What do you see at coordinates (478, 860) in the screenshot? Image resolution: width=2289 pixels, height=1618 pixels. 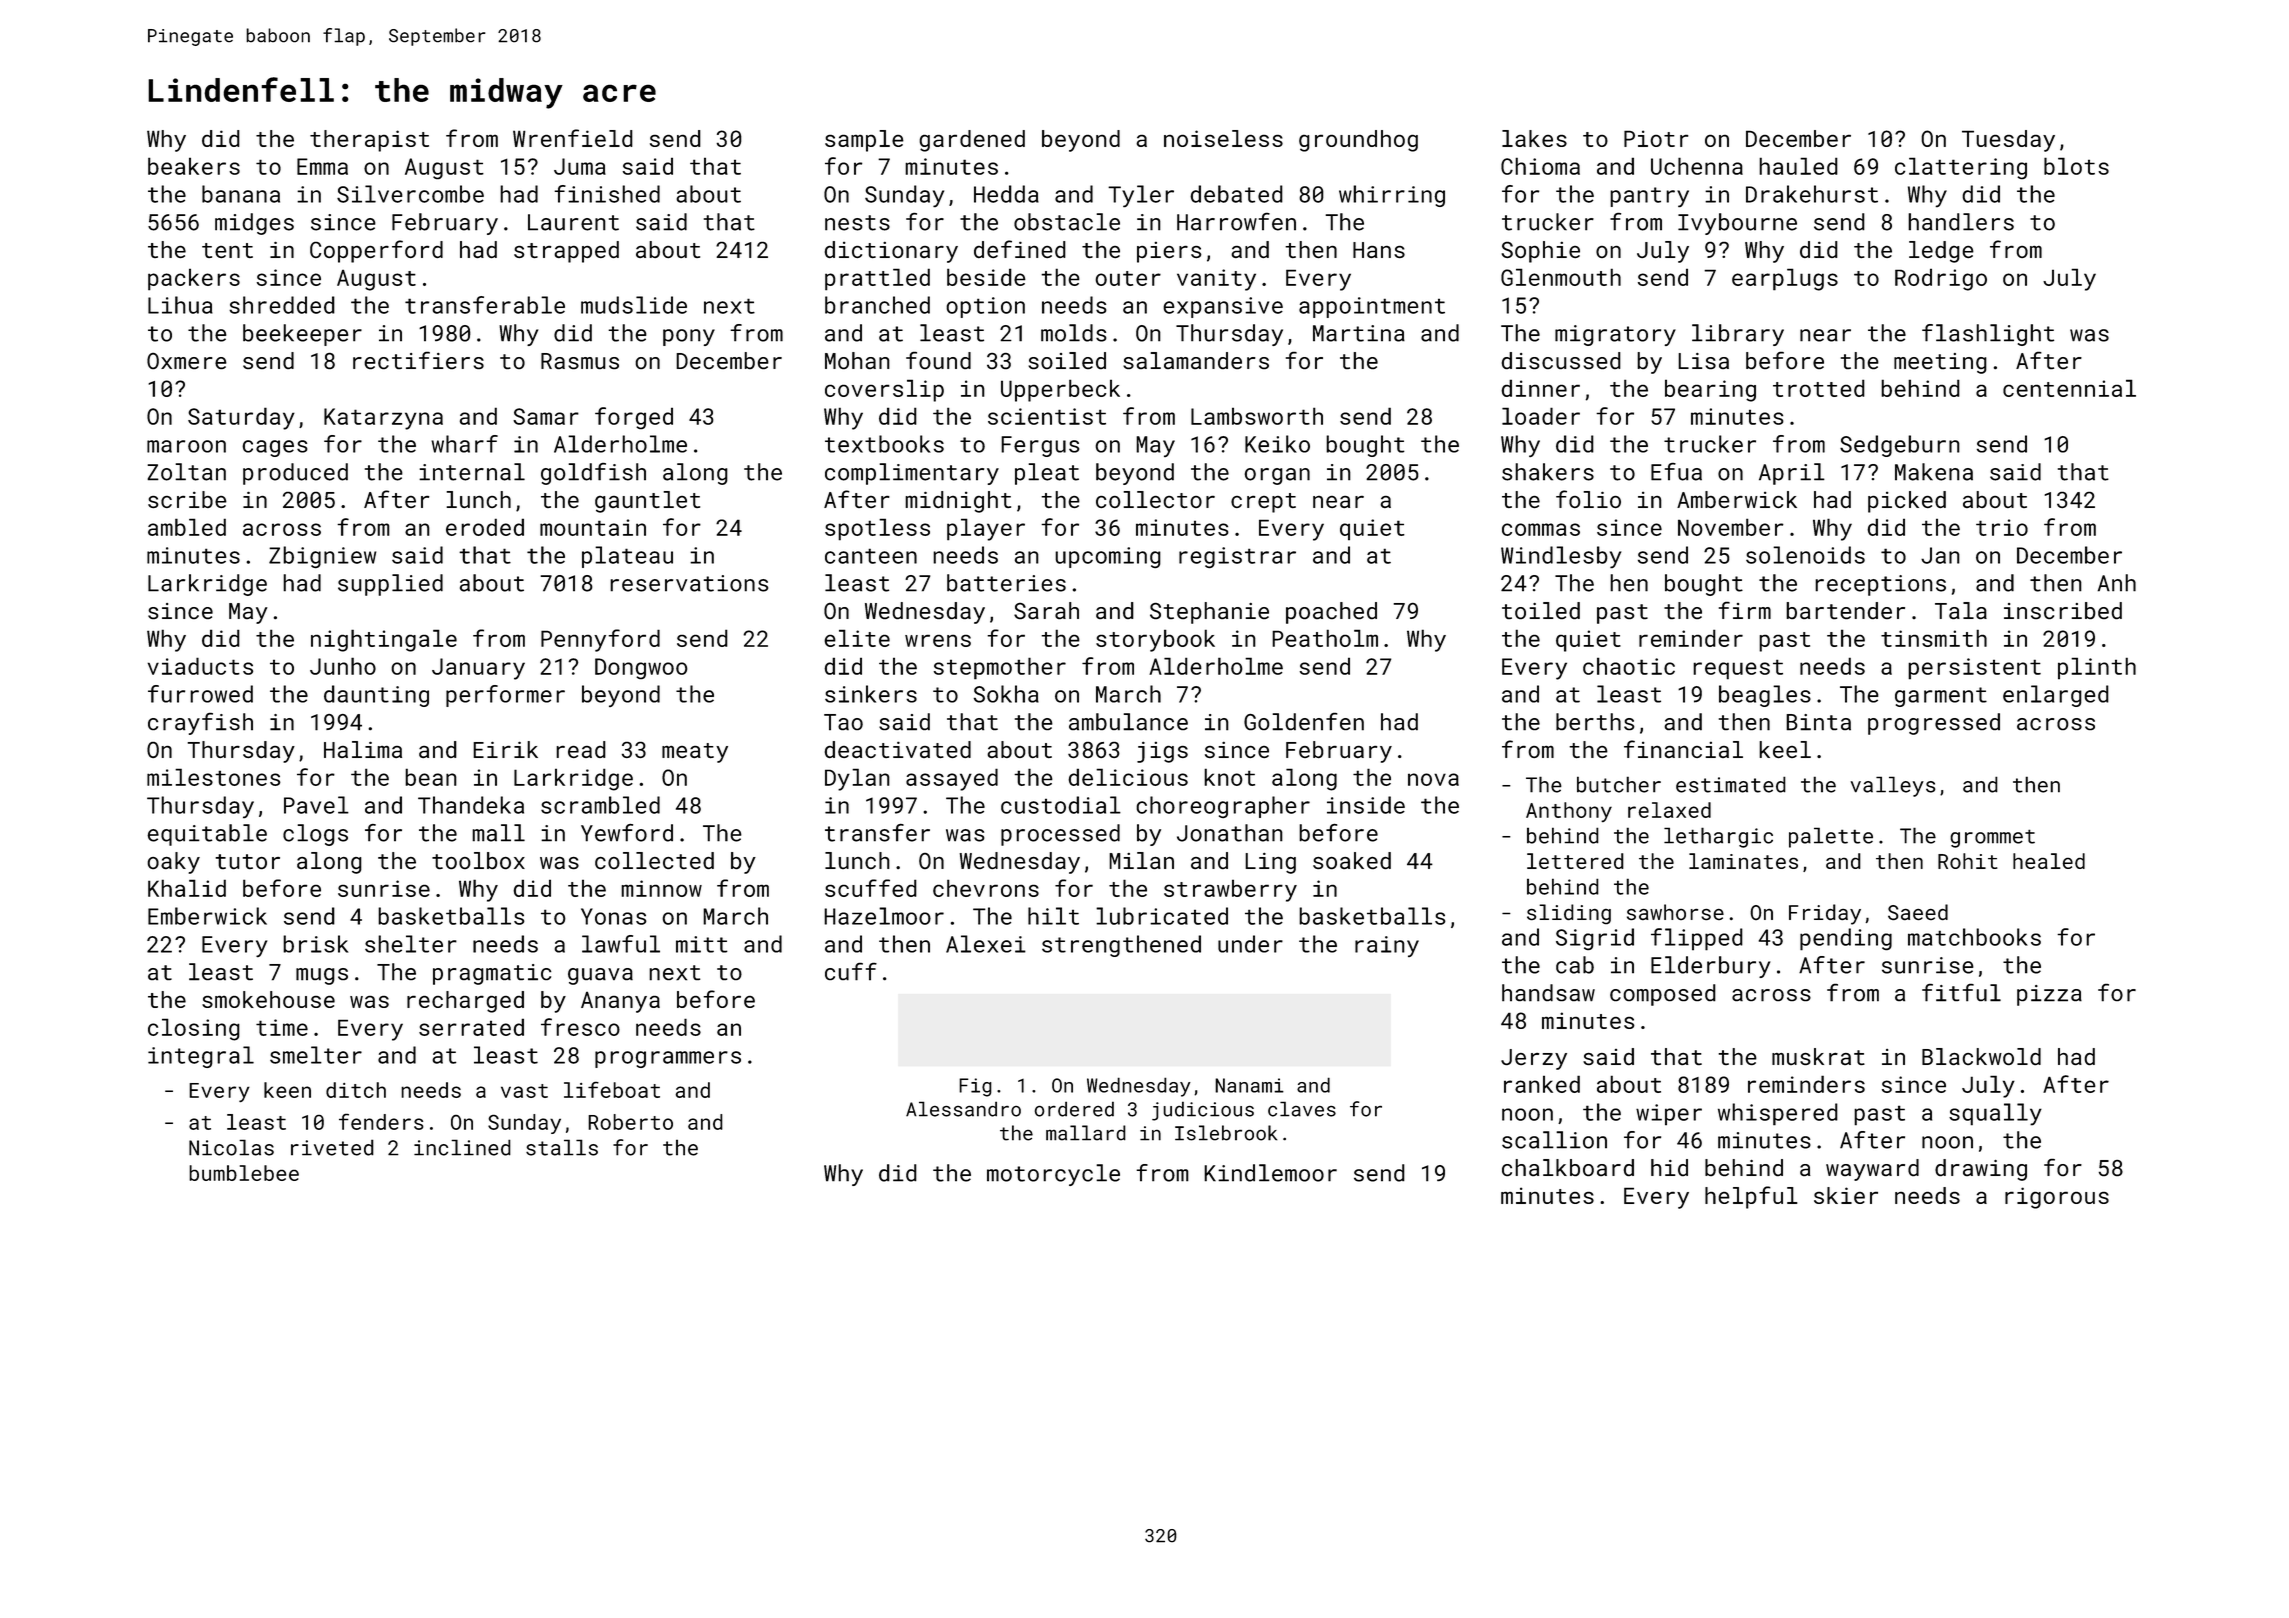 I see `toolbox` at bounding box center [478, 860].
